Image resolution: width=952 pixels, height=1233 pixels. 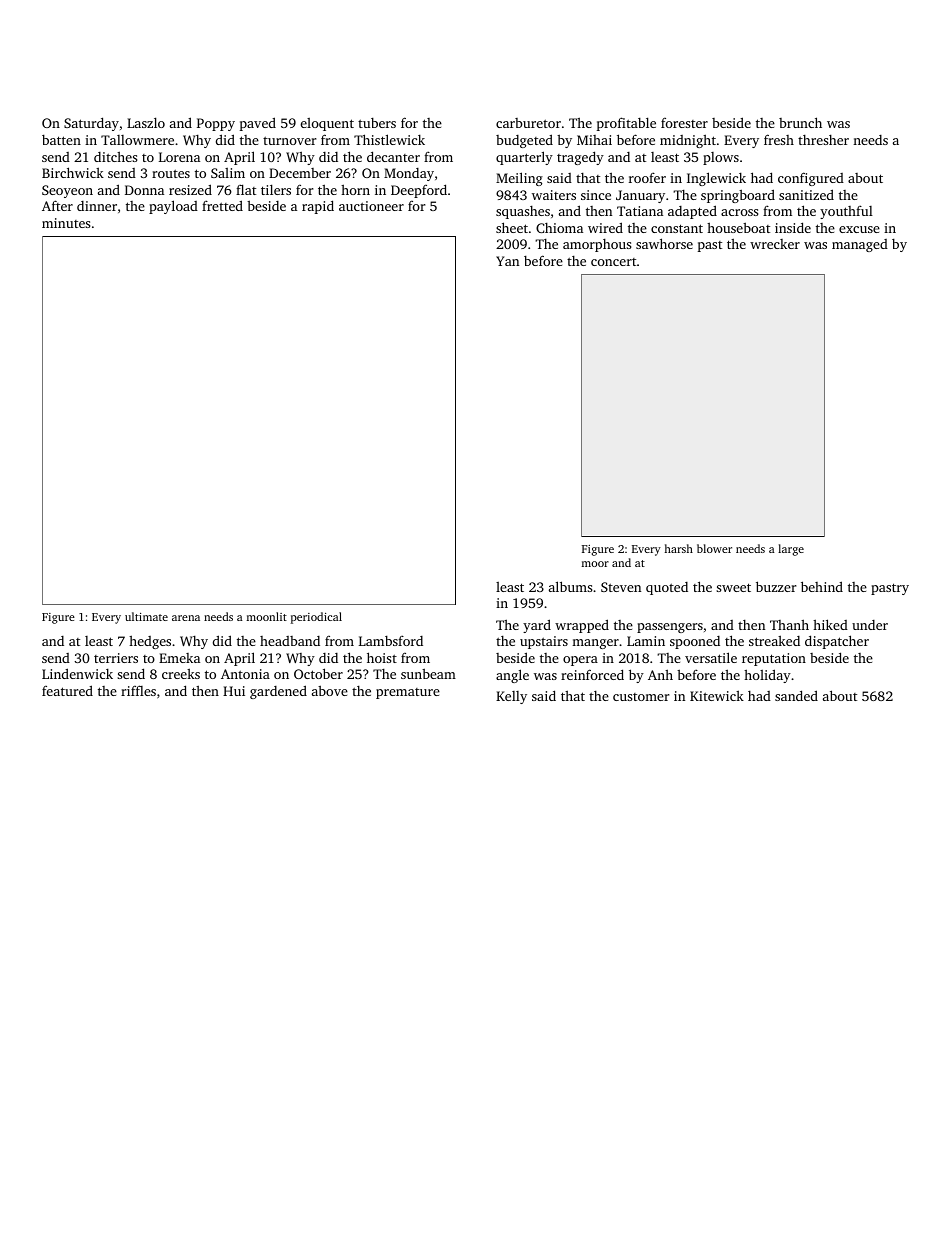 What do you see at coordinates (717, 695) in the screenshot?
I see `Kitewick` at bounding box center [717, 695].
